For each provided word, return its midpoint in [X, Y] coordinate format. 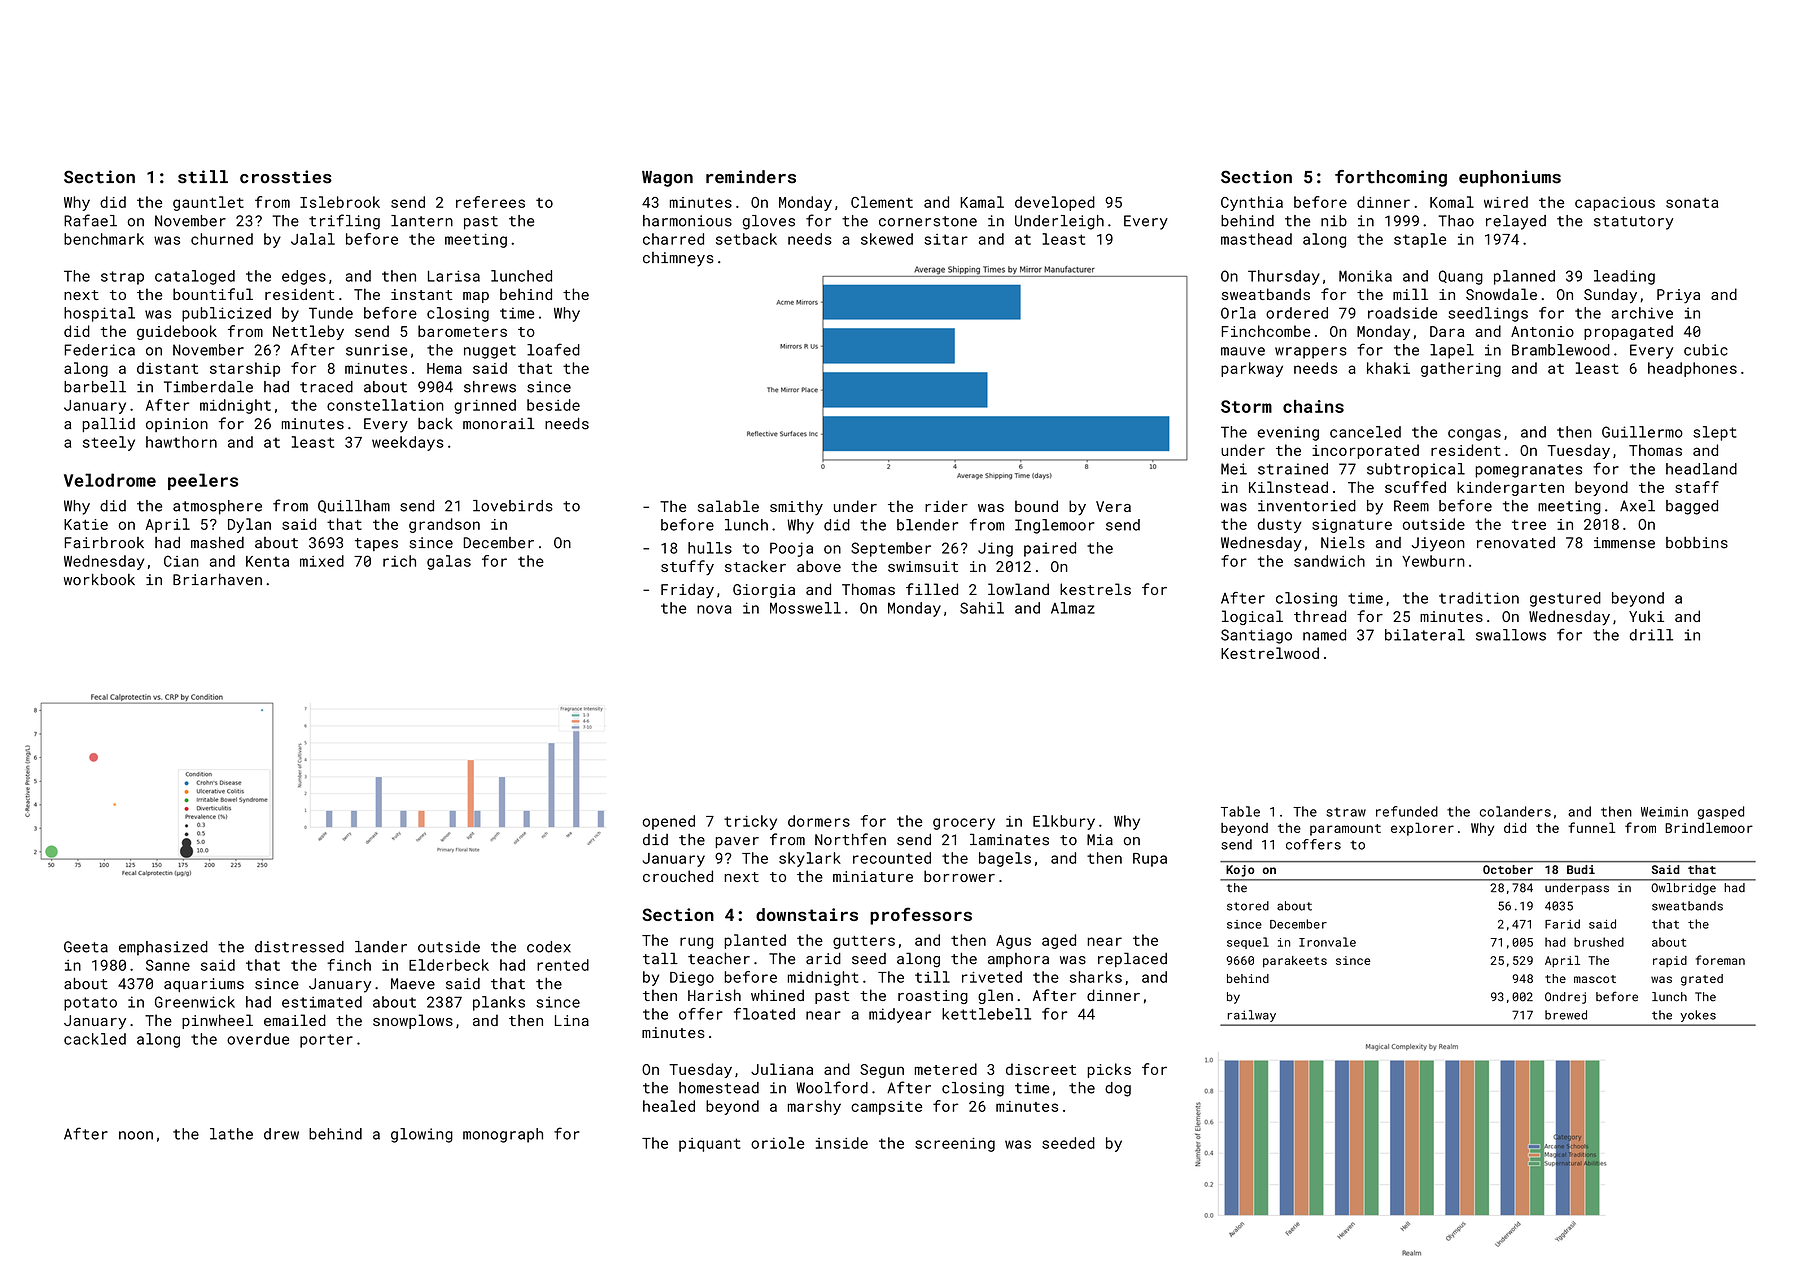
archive [1642, 313]
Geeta [86, 947]
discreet [1041, 1069]
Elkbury [1064, 822]
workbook [99, 580]
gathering [1461, 369]
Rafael [90, 220]
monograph [503, 1135]
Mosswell [805, 608]
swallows [1511, 635]
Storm [1246, 406]
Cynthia [1252, 203]
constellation [385, 405]
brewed [1566, 1015]
